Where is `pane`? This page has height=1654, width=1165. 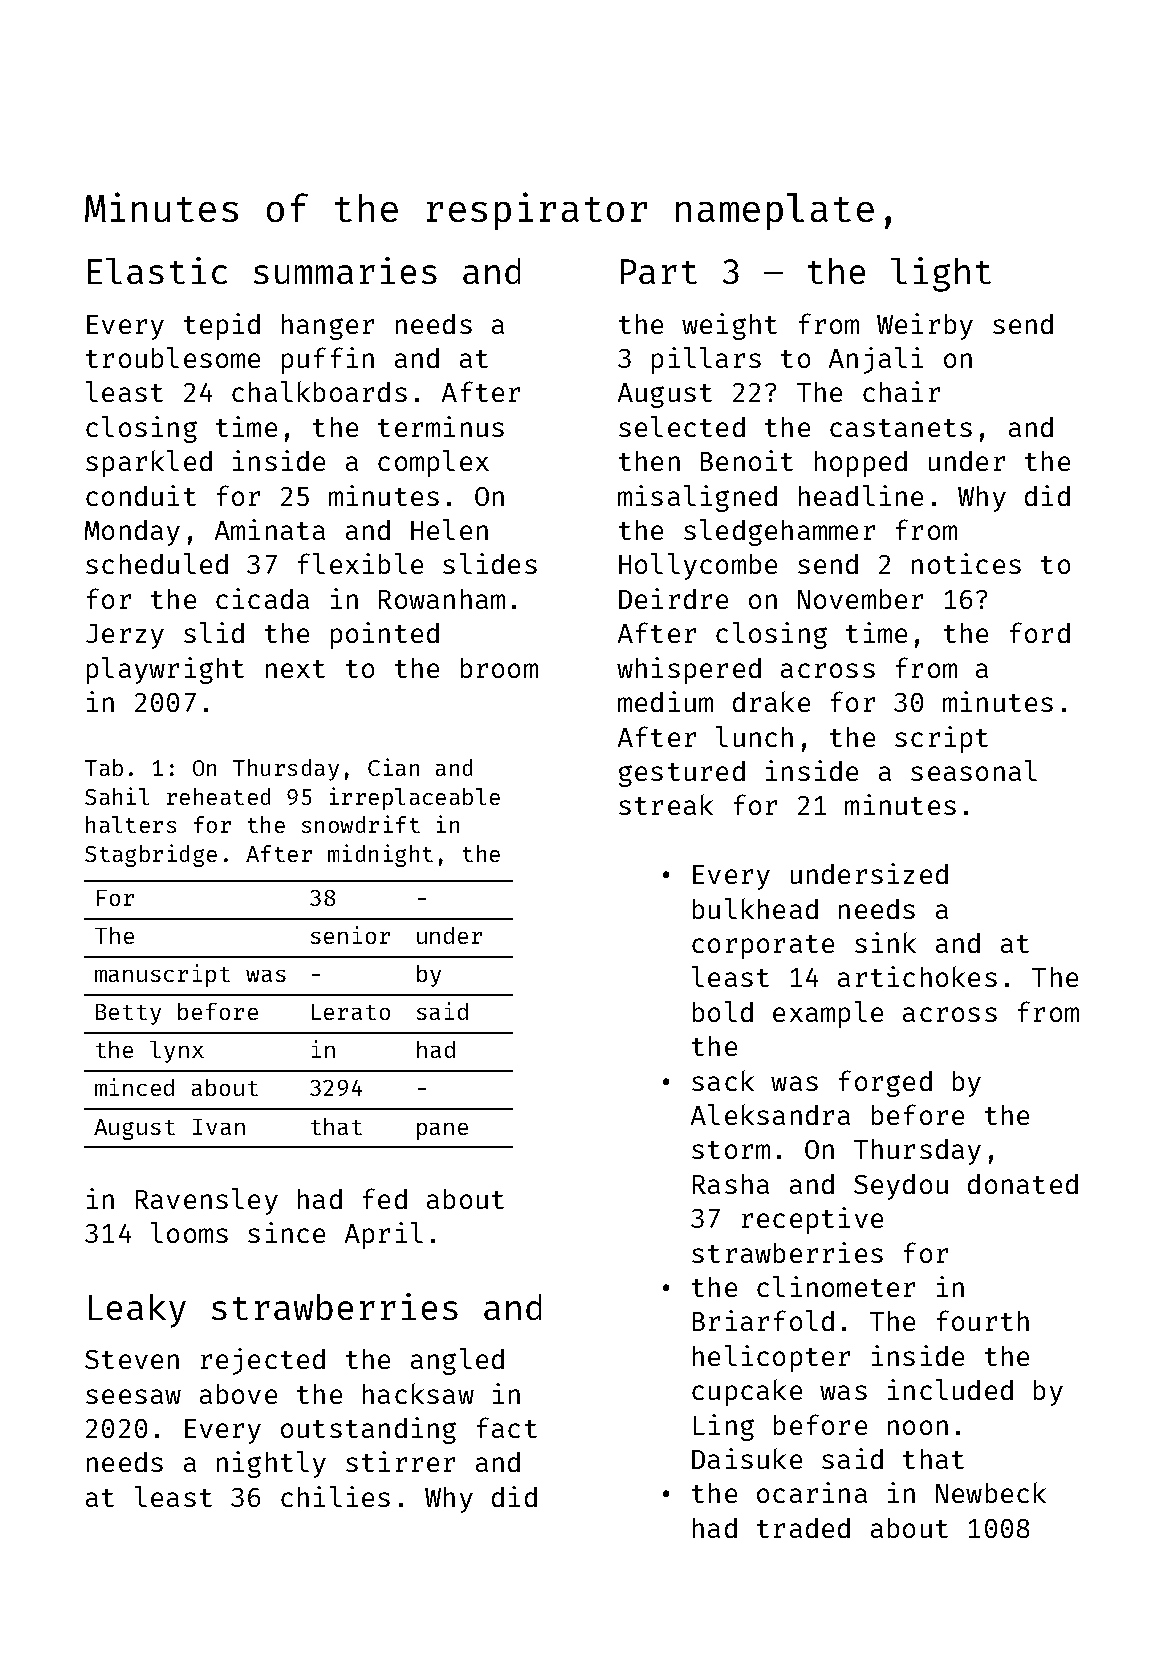 pane is located at coordinates (442, 1131).
